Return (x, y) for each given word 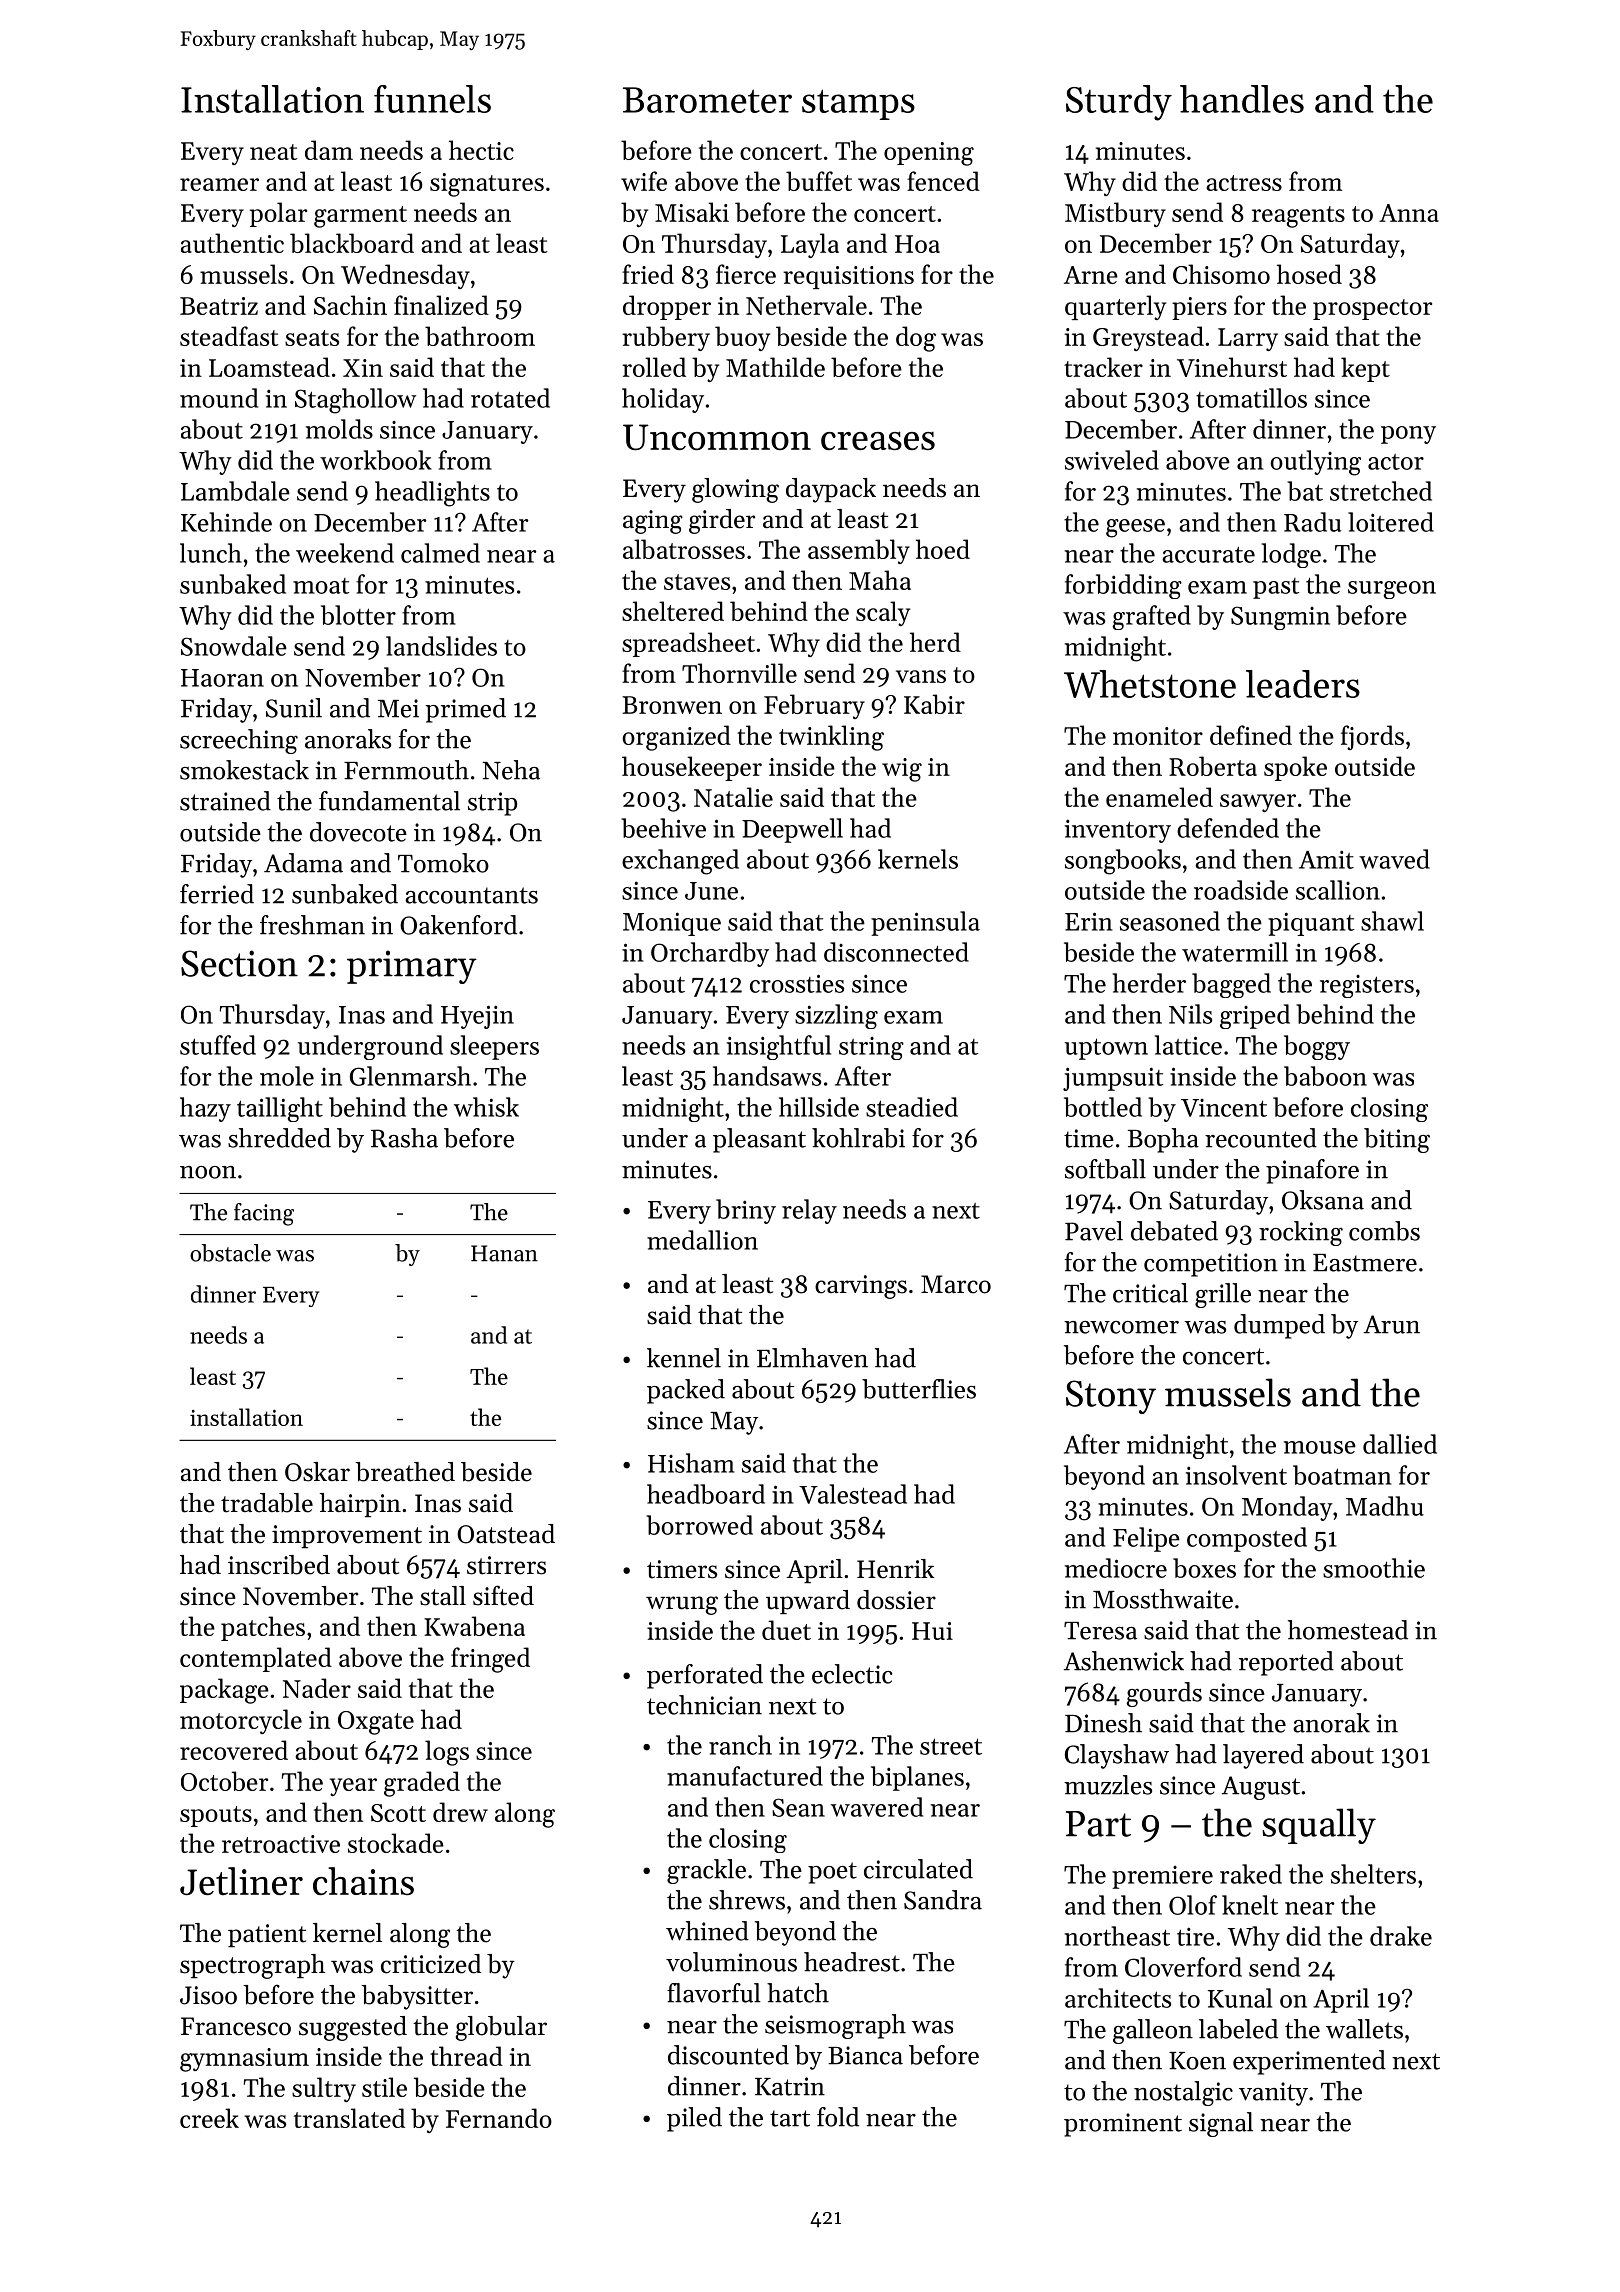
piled (694, 2119)
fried (648, 274)
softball (1105, 1169)
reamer (219, 184)
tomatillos (1251, 398)
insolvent (1236, 1475)
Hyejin (477, 1017)
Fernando (499, 2118)
